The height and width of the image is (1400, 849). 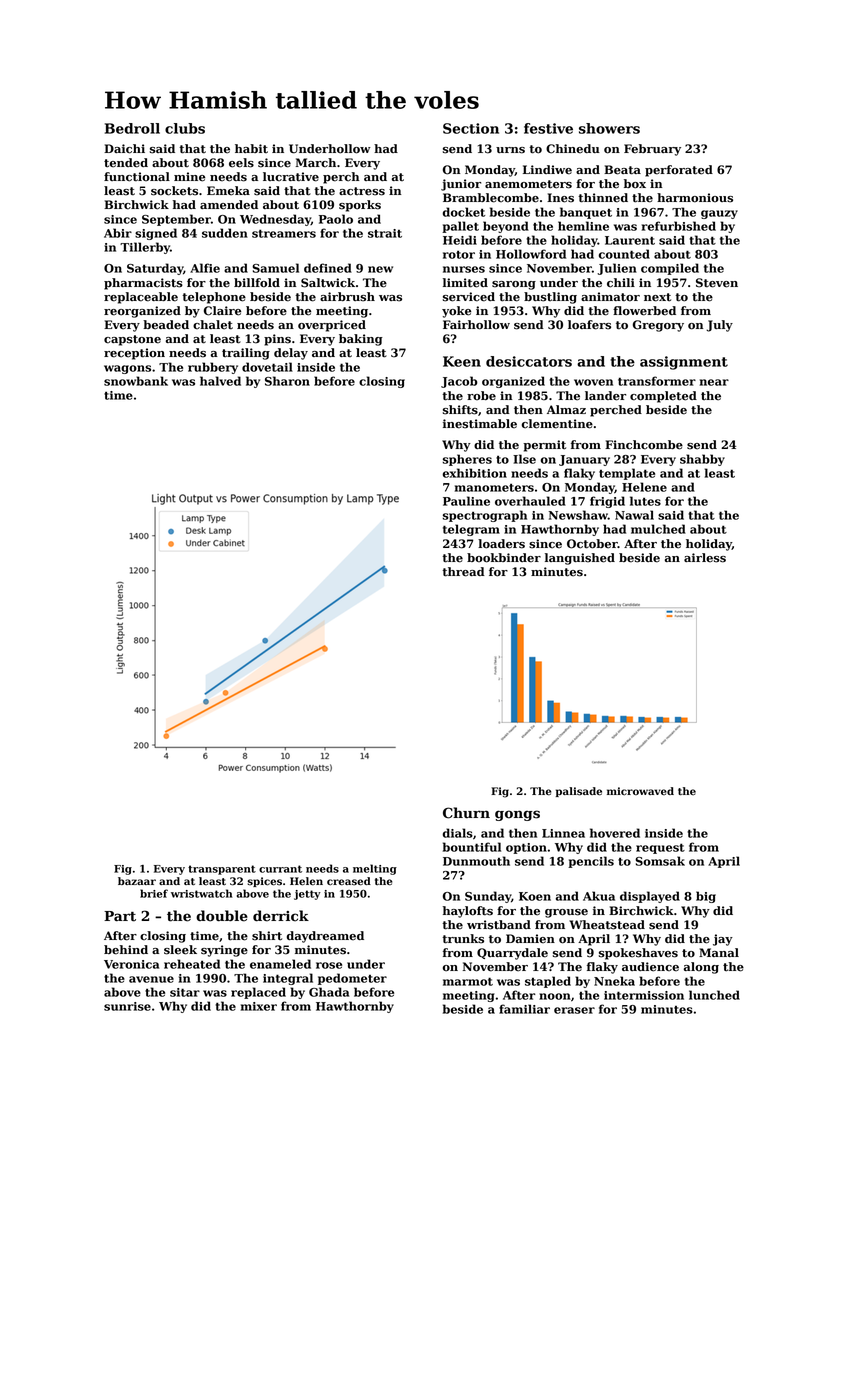 What do you see at coordinates (214, 298) in the image?
I see `telephone` at bounding box center [214, 298].
